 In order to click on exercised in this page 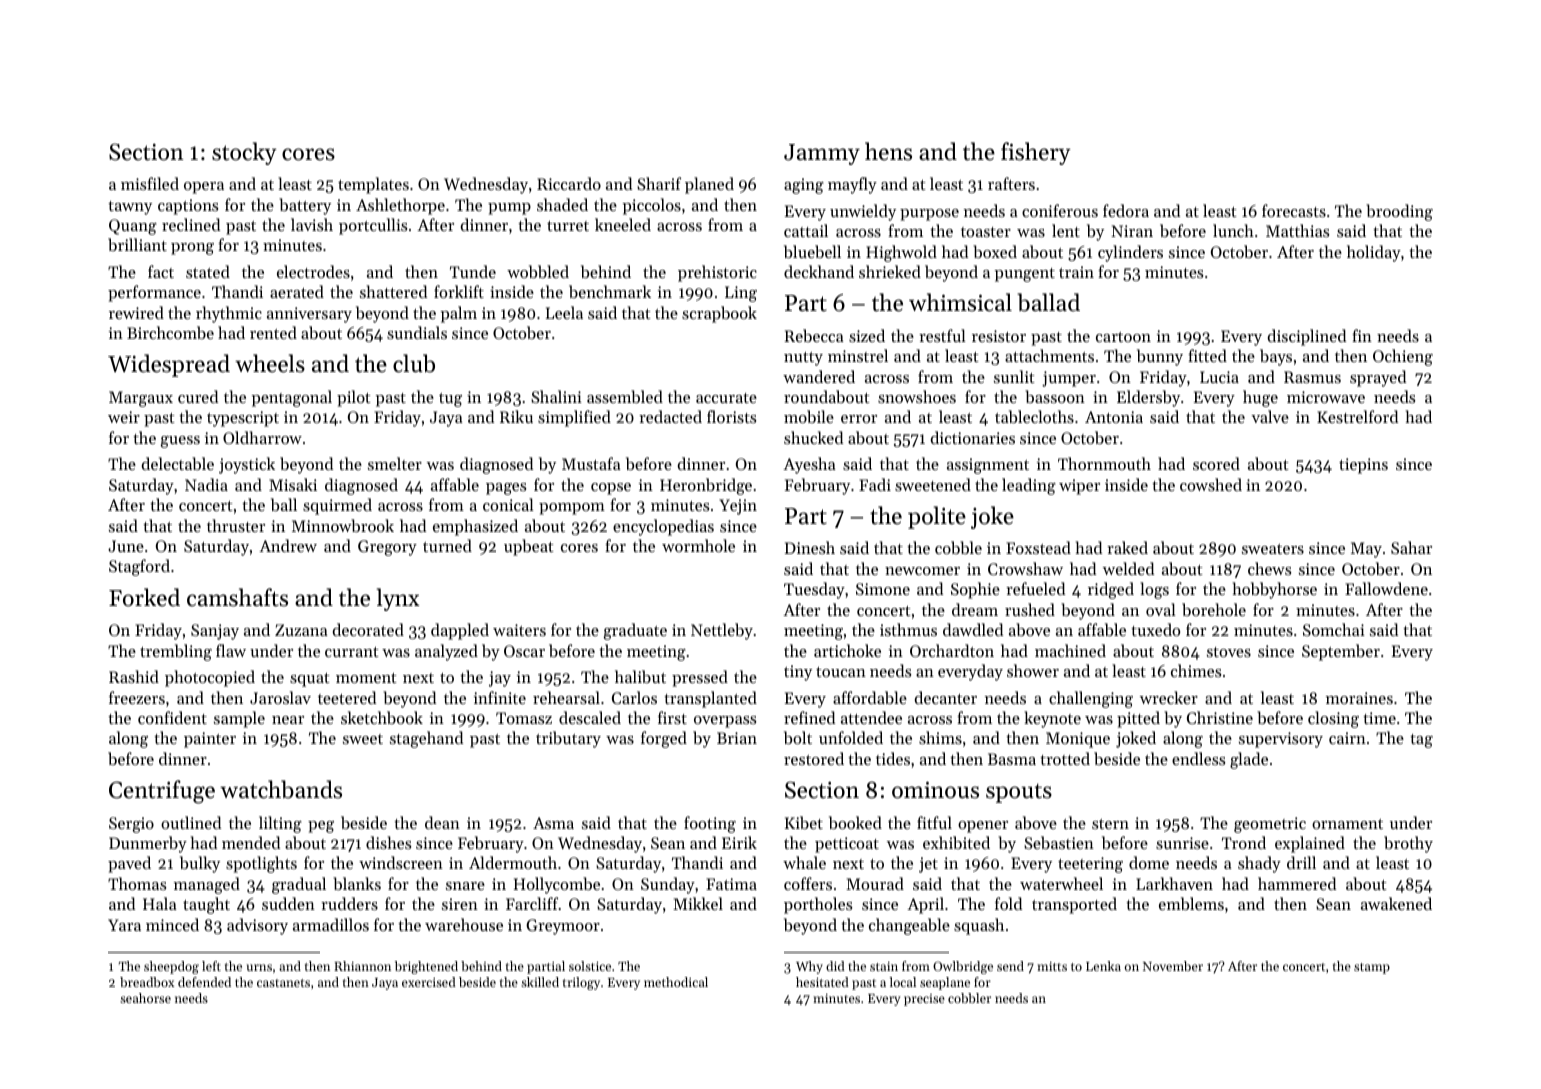, I will do `click(429, 982)`.
